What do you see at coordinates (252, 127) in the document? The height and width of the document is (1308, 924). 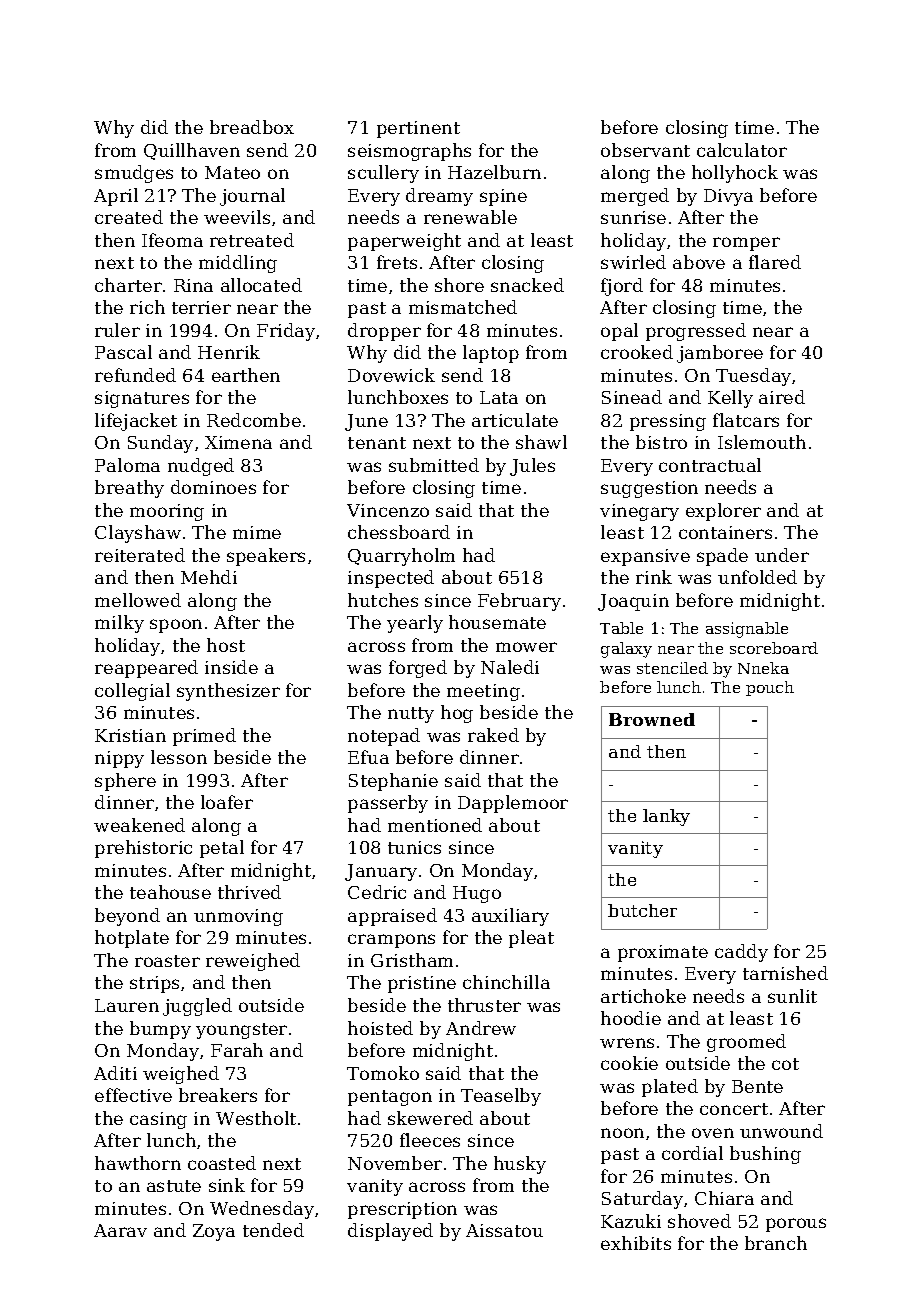 I see `breadbox` at bounding box center [252, 127].
